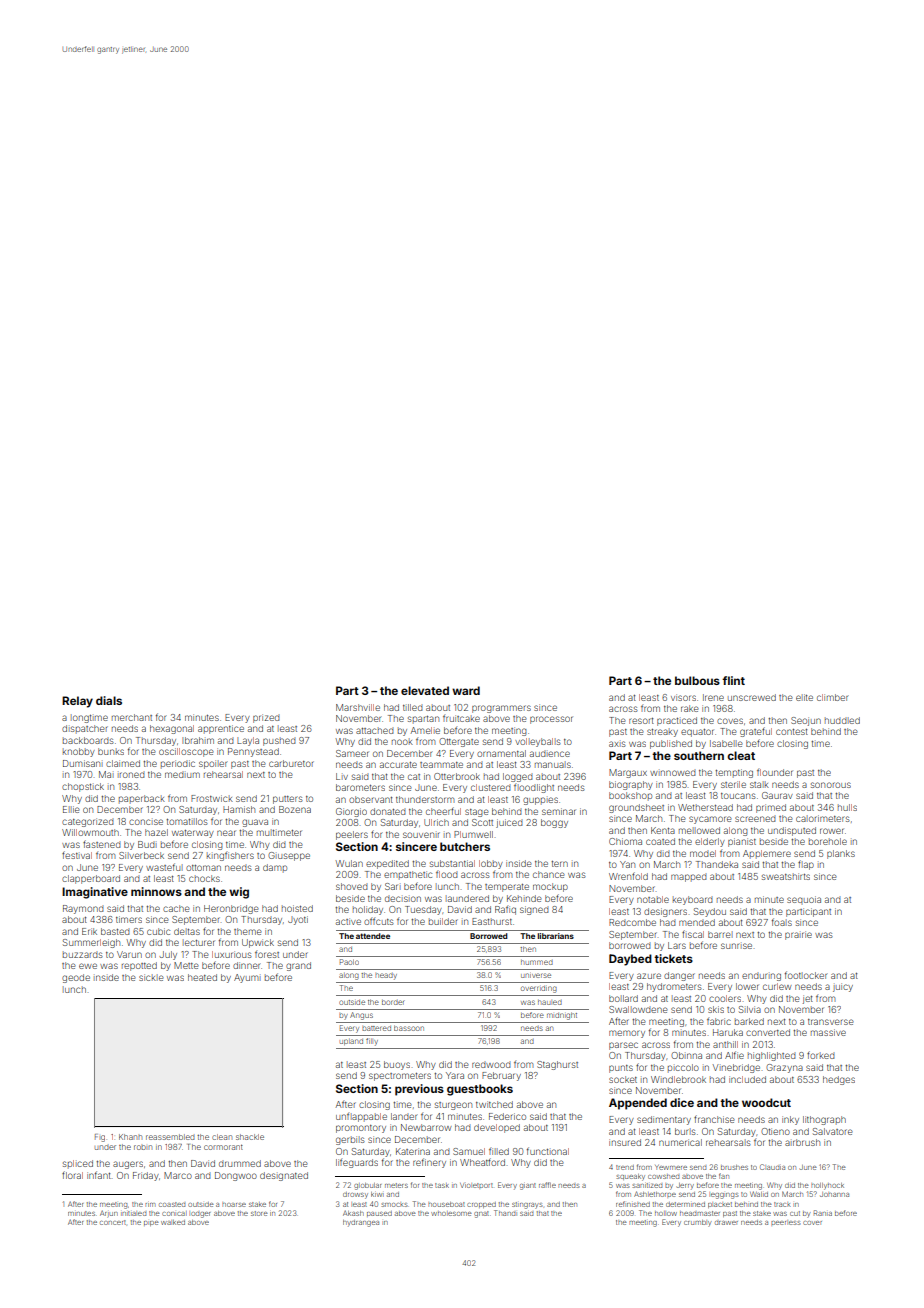 The image size is (924, 1308). I want to click on developed, so click(497, 1128).
